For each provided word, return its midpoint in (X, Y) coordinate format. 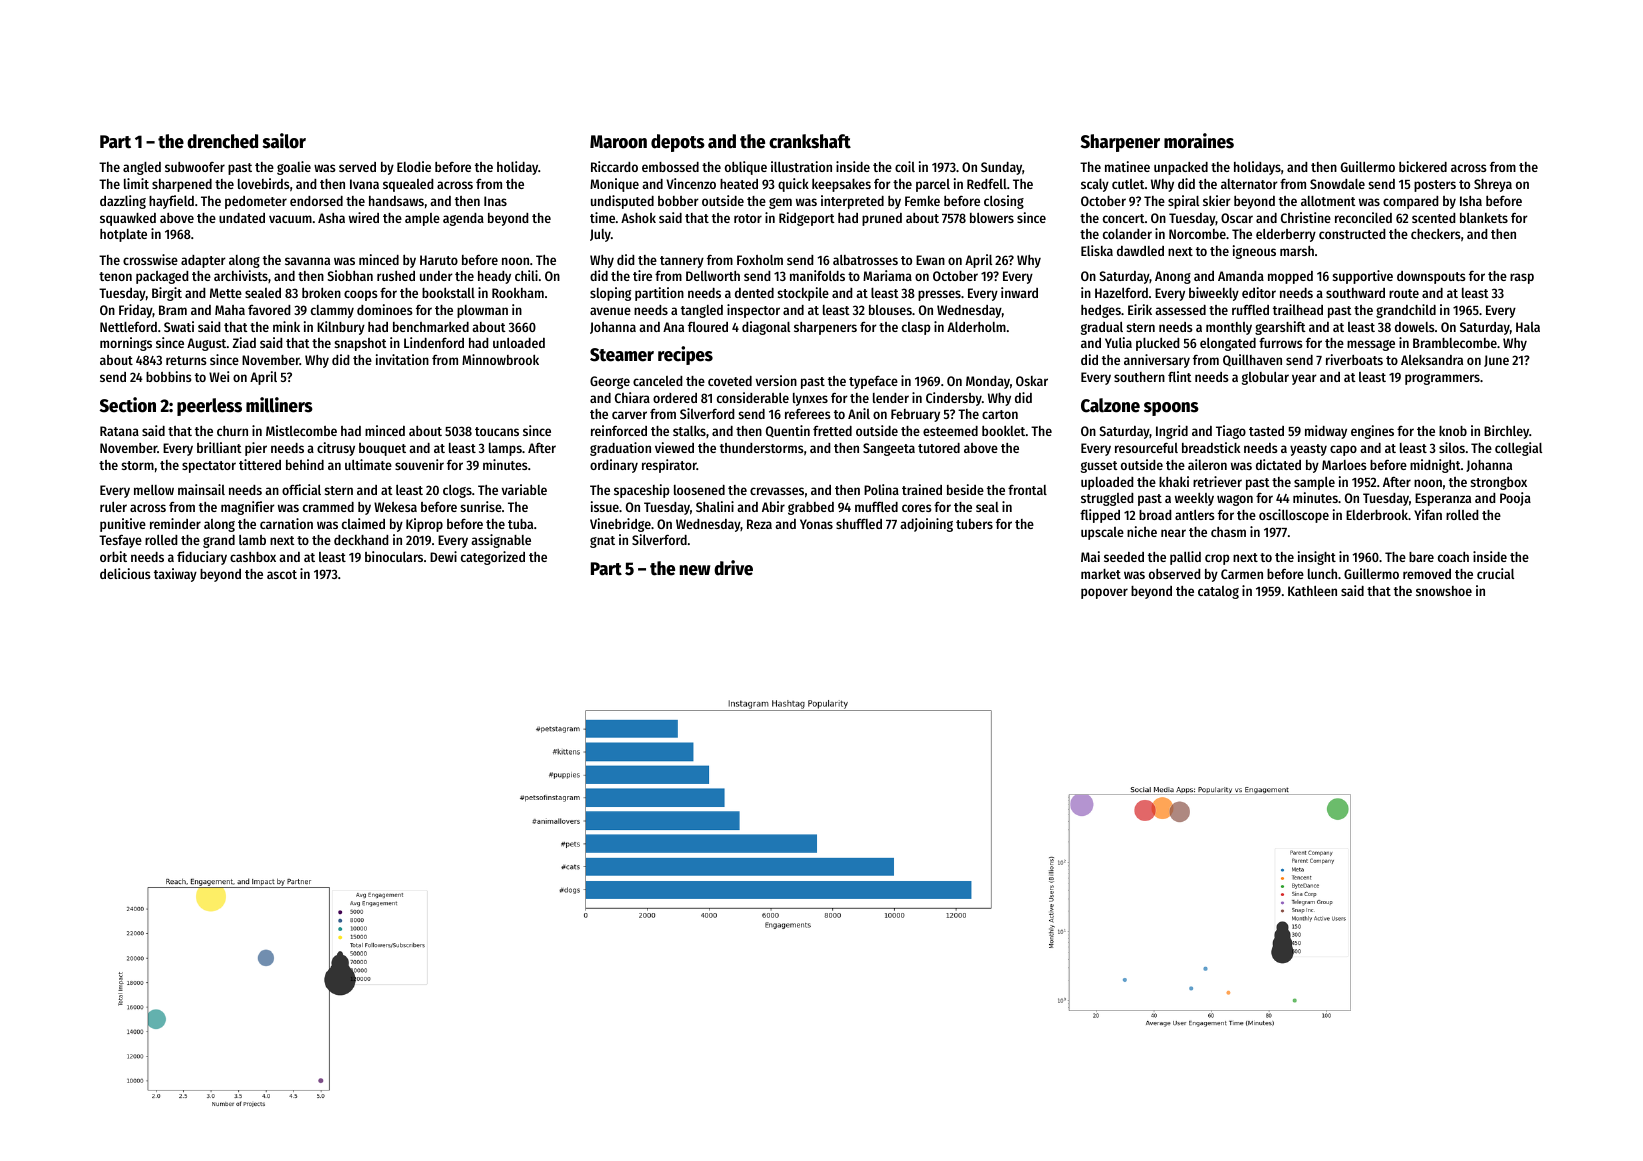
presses (939, 295)
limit (136, 183)
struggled (1107, 499)
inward (1019, 292)
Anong (1173, 277)
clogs (457, 491)
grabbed (811, 508)
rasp (1522, 278)
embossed (670, 167)
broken (321, 293)
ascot (282, 574)
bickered (1423, 166)
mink (286, 326)
